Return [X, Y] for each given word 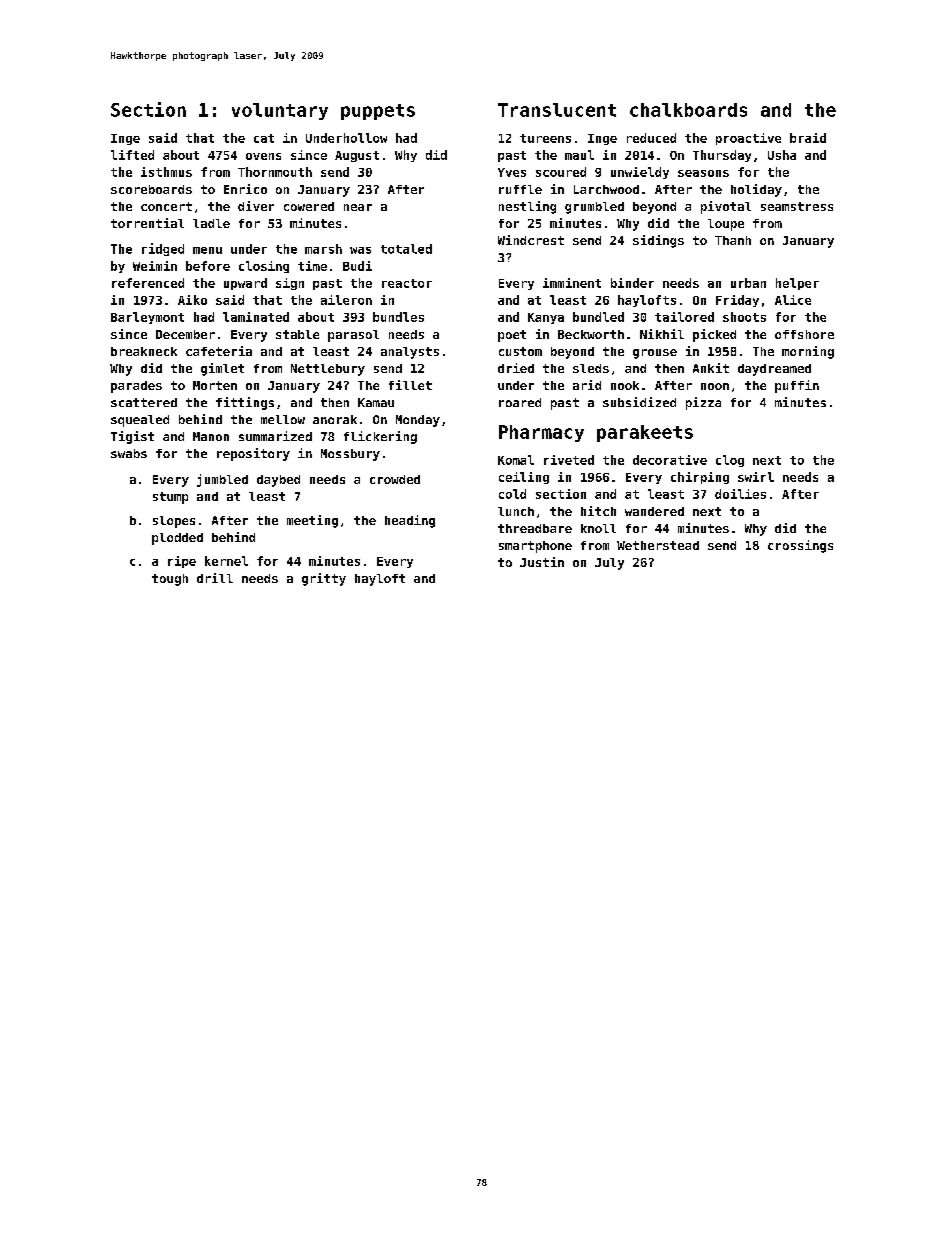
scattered [144, 402]
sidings [658, 241]
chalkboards [688, 110]
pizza [703, 403]
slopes [174, 522]
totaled [406, 249]
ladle [211, 223]
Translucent [557, 110]
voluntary [280, 111]
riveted [569, 460]
